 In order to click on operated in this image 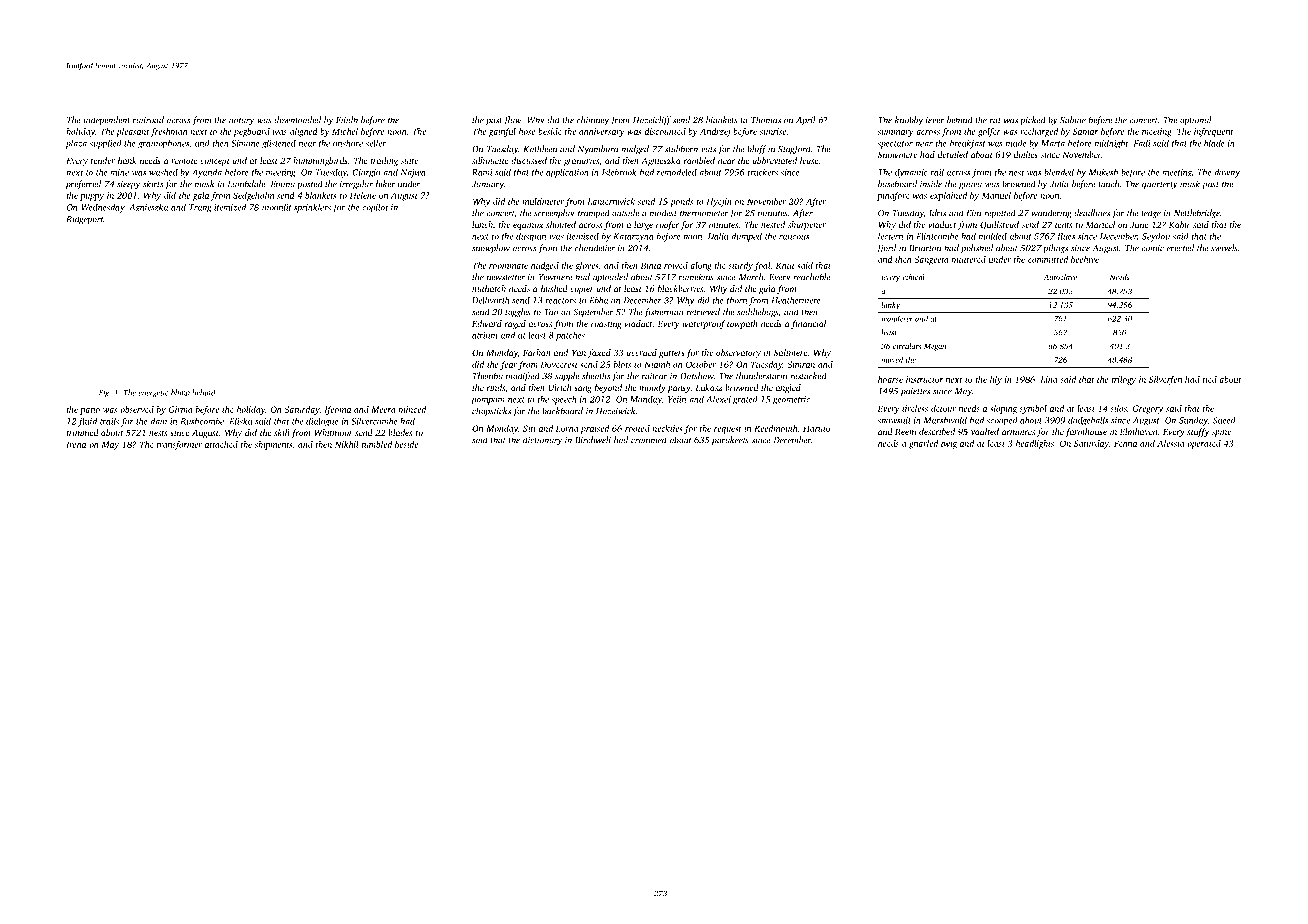, I will do `click(1204, 444)`.
